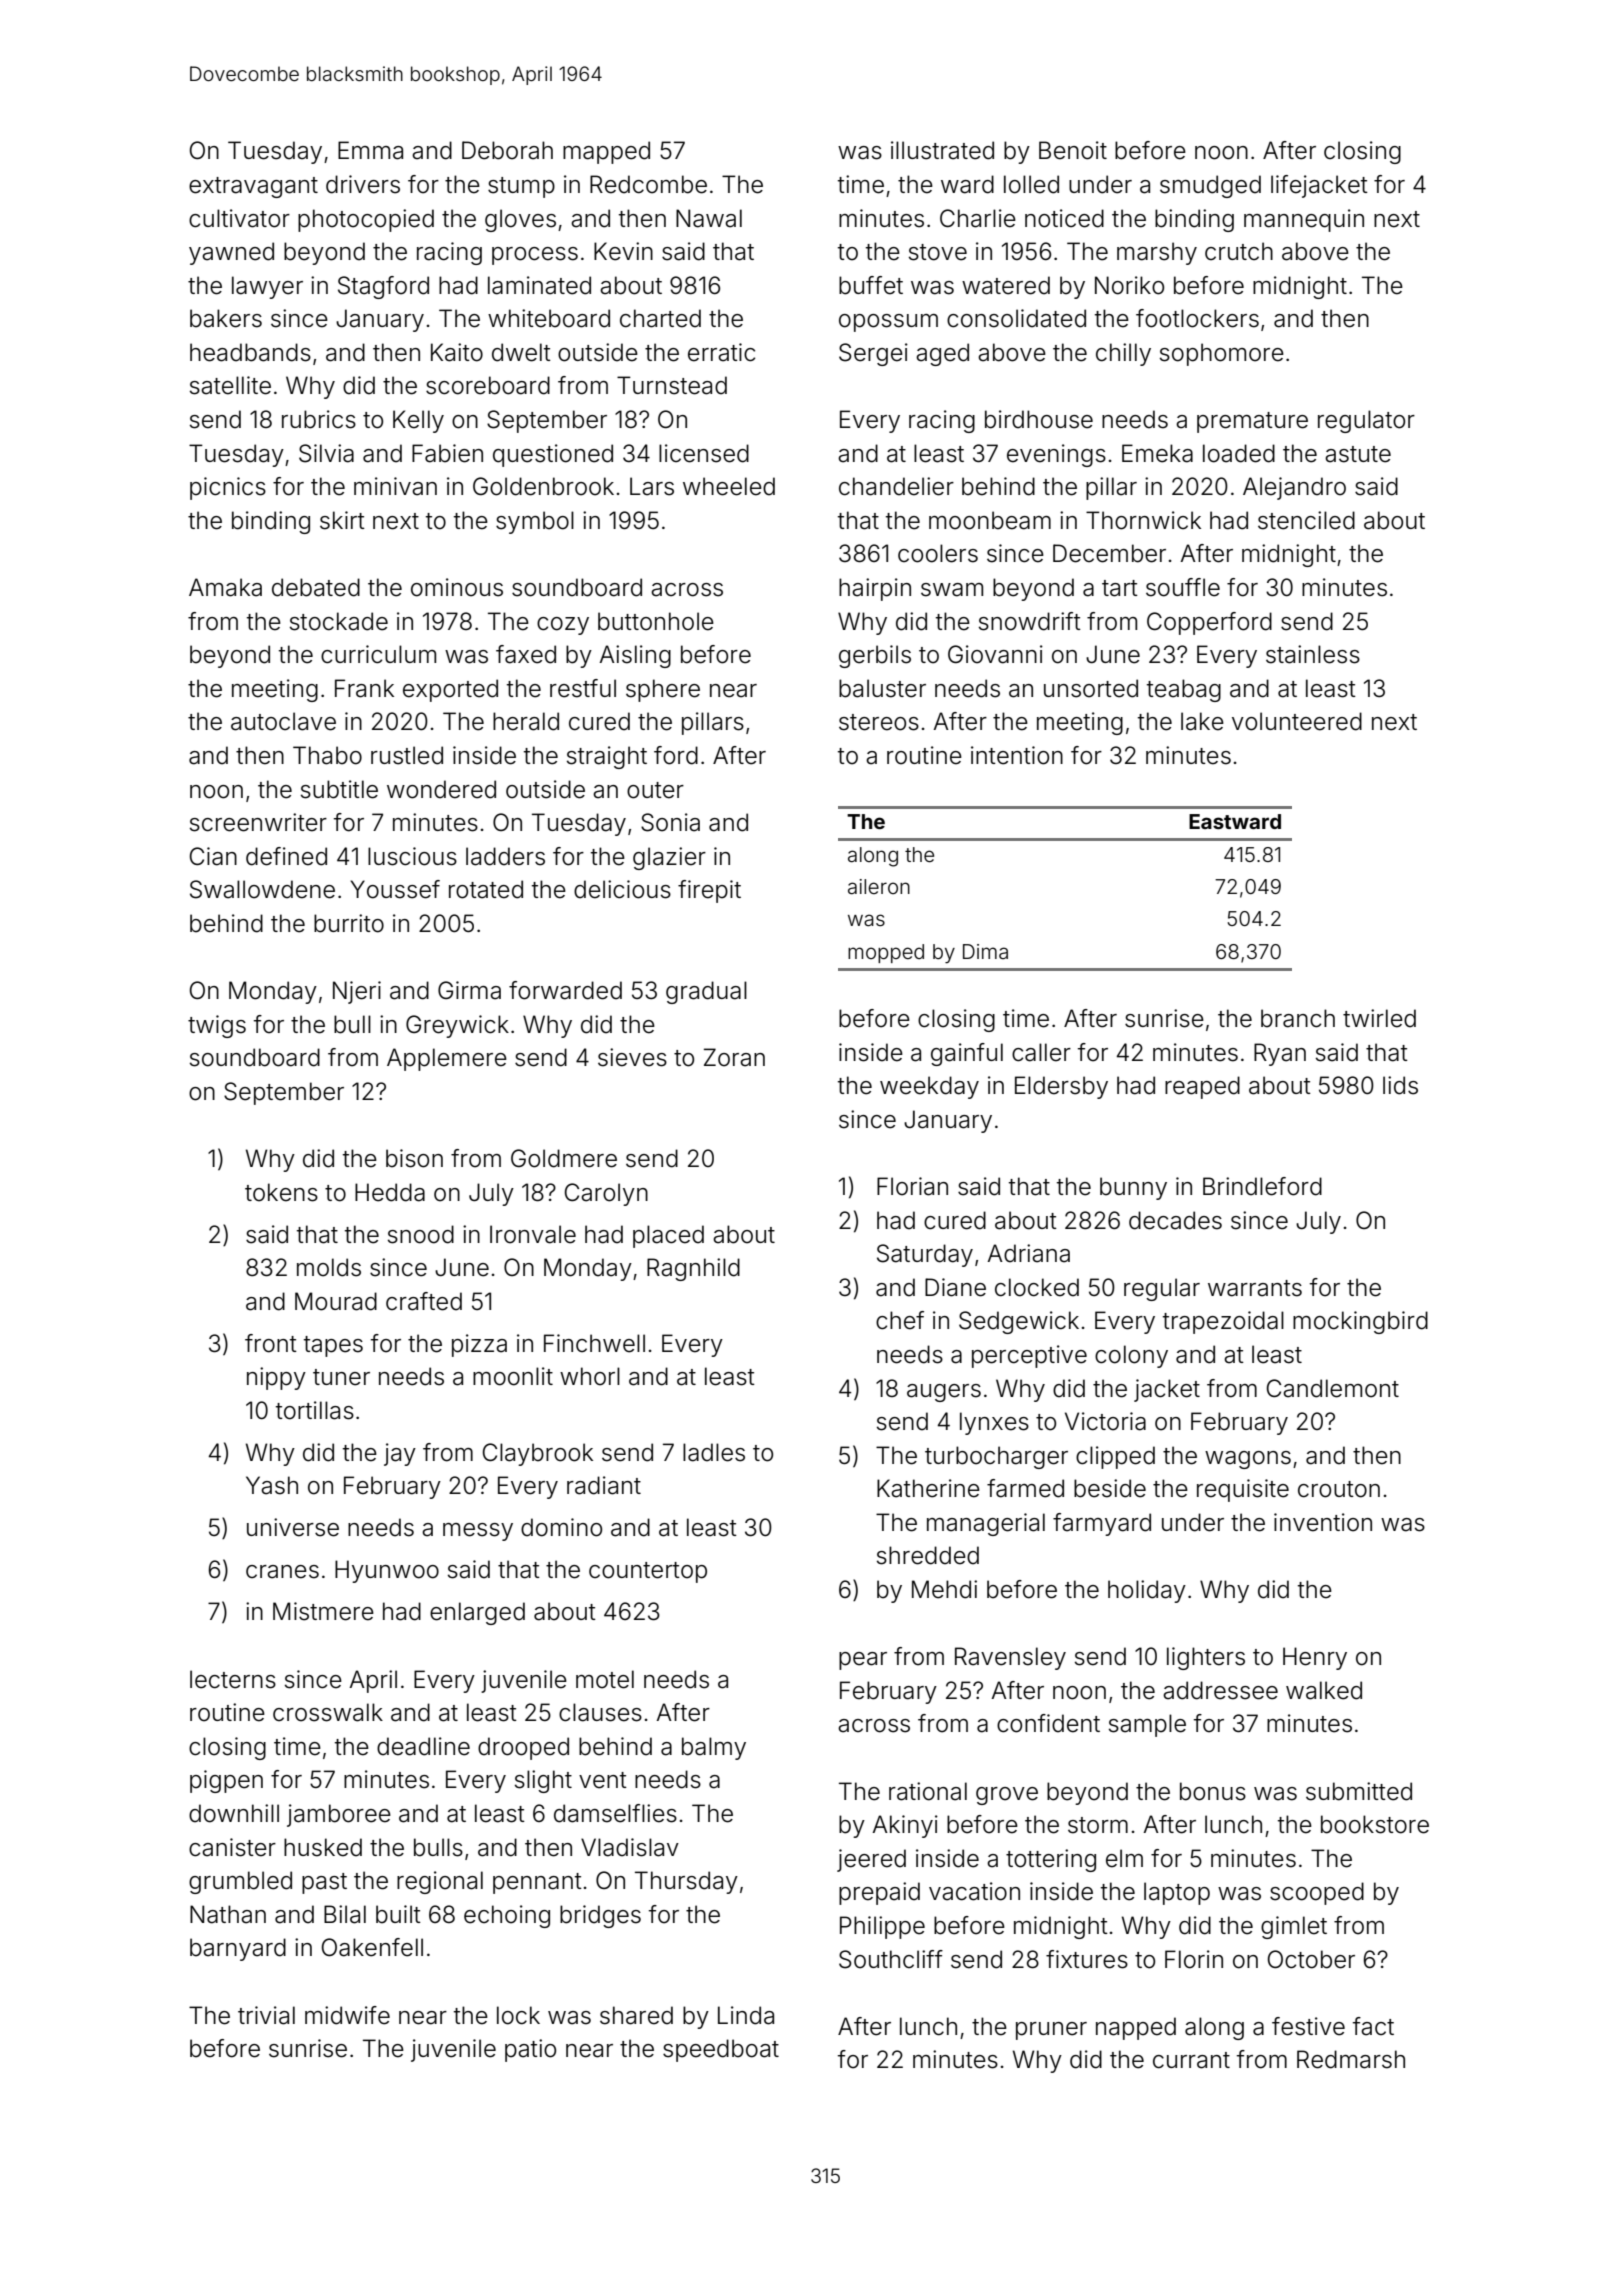 This document has width=1620, height=2292. Describe the element at coordinates (283, 721) in the document. I see `autoclave` at that location.
